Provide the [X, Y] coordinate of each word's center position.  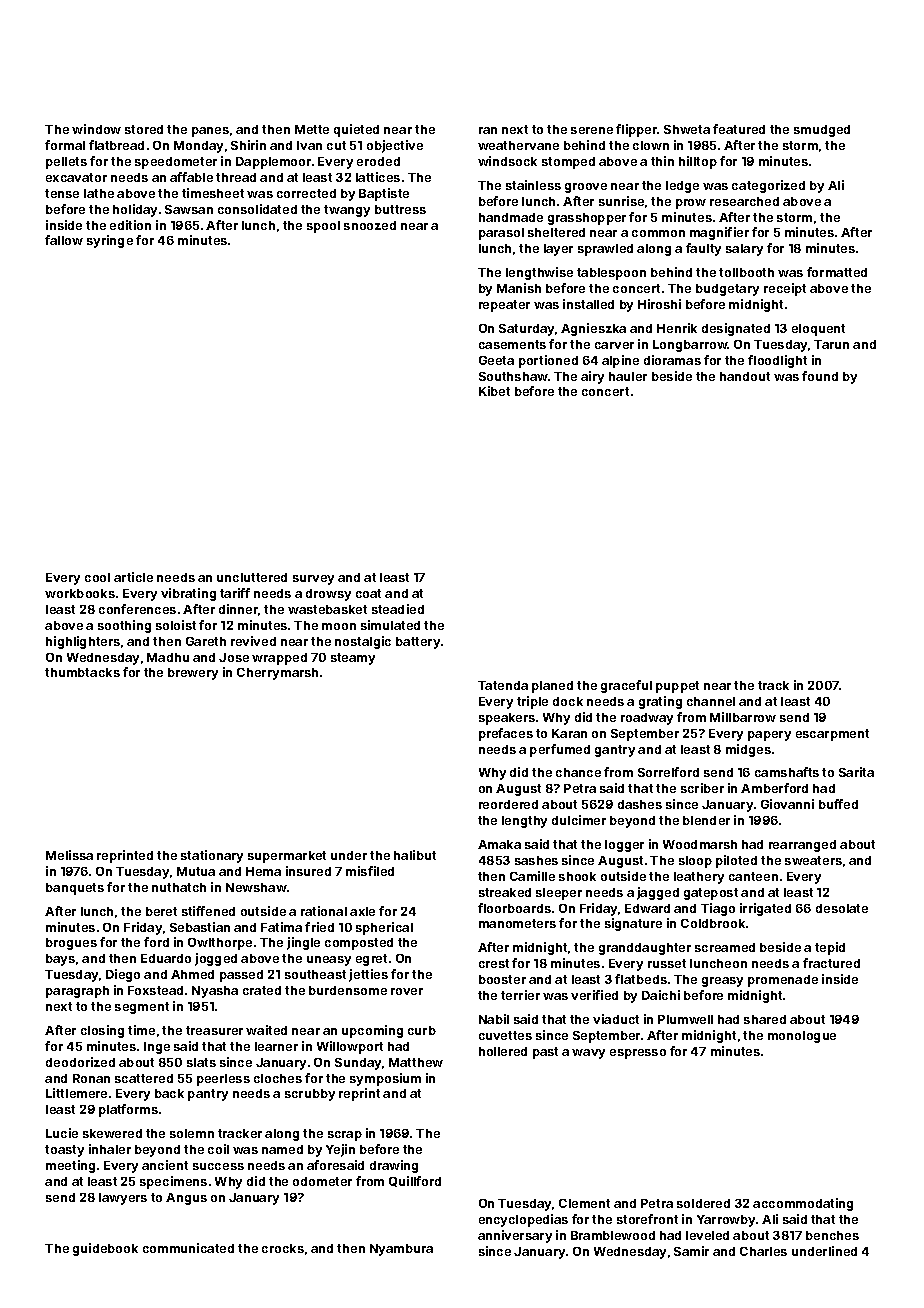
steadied [398, 609]
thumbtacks [82, 672]
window [96, 129]
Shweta [687, 129]
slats [201, 1062]
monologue [802, 1037]
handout [745, 376]
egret [371, 960]
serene [592, 130]
